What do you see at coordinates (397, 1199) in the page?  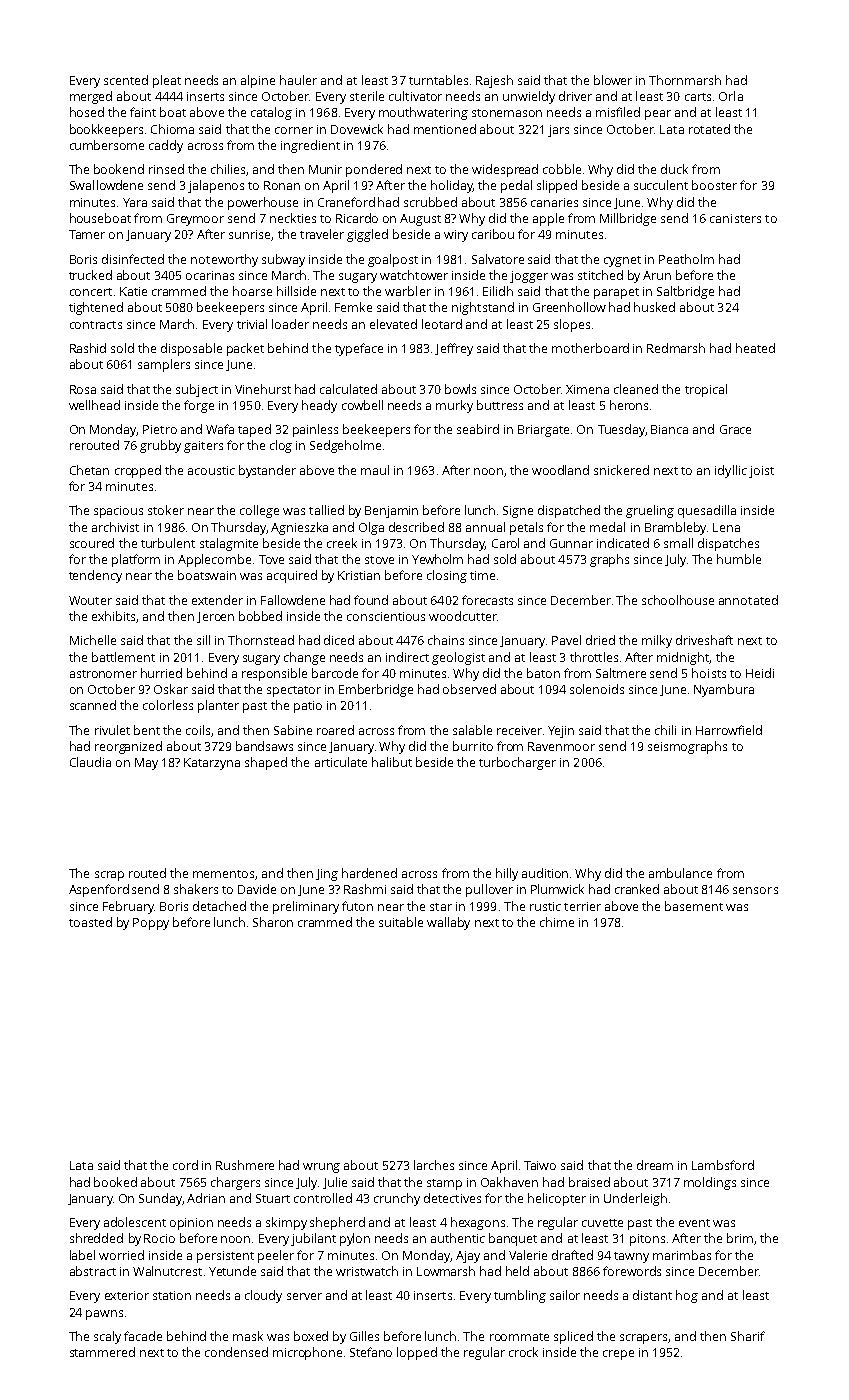 I see `crunchy` at bounding box center [397, 1199].
